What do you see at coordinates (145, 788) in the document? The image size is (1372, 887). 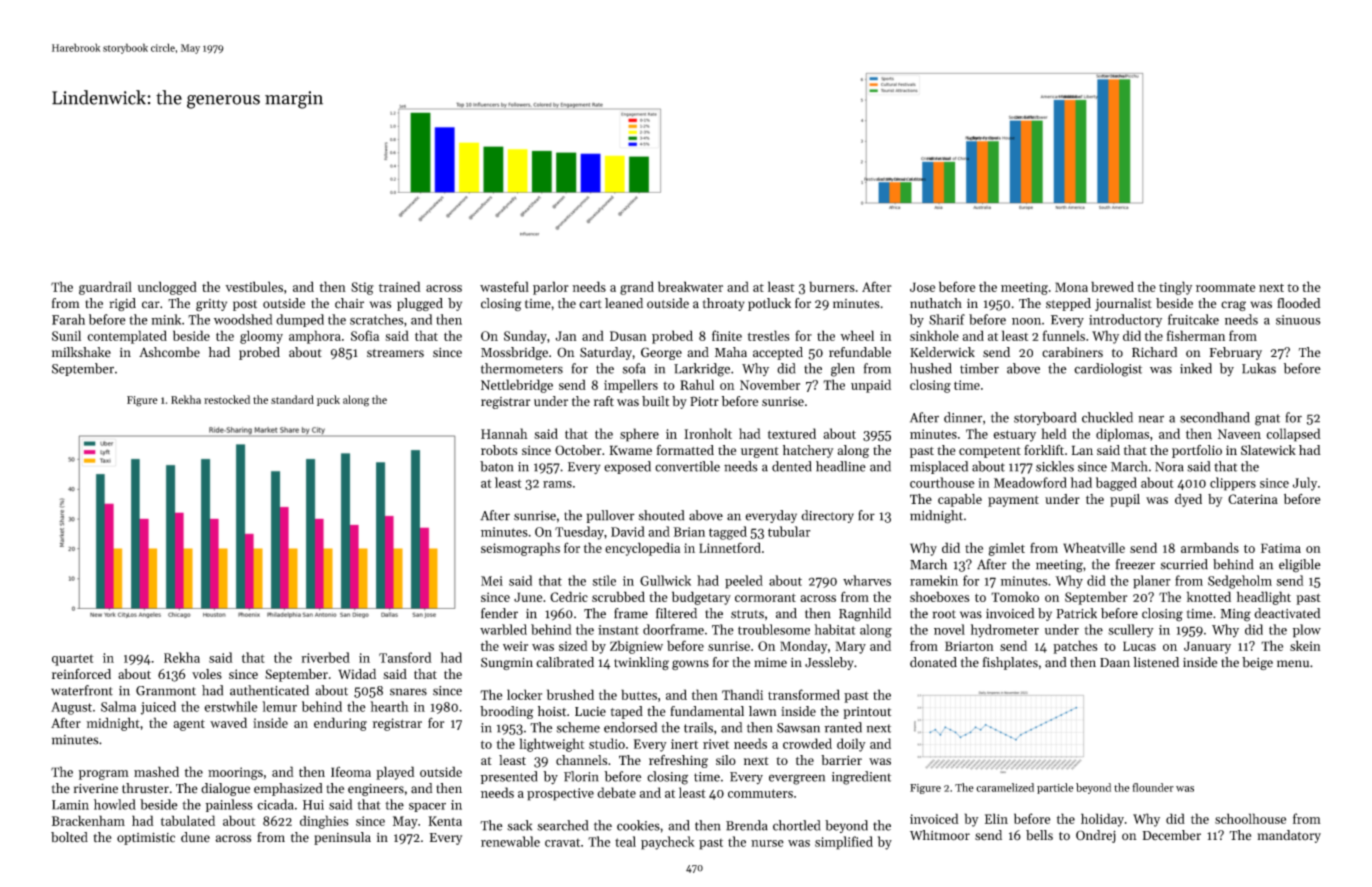 I see `thruster` at bounding box center [145, 788].
